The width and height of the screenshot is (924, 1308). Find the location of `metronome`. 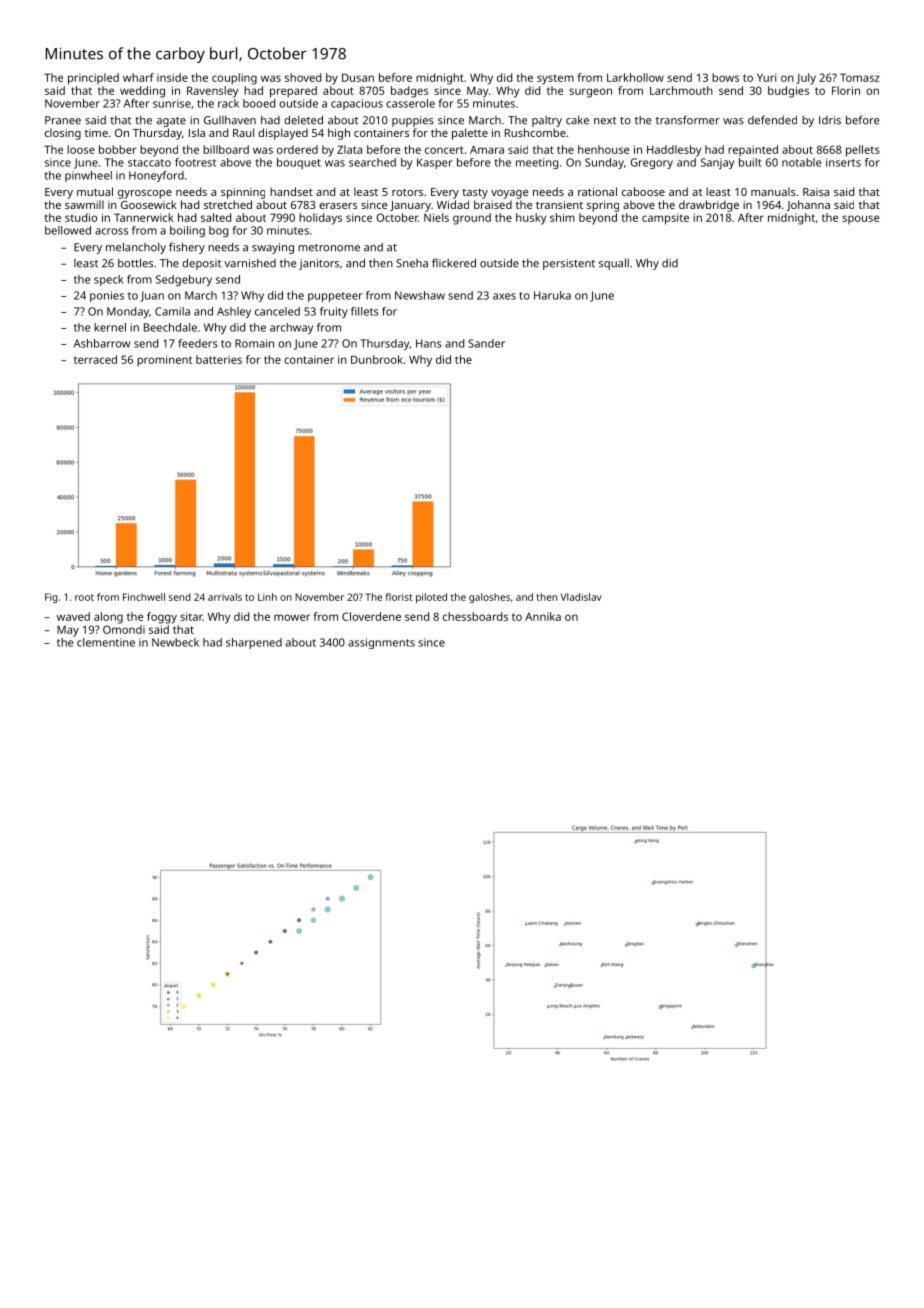

metronome is located at coordinates (329, 248).
